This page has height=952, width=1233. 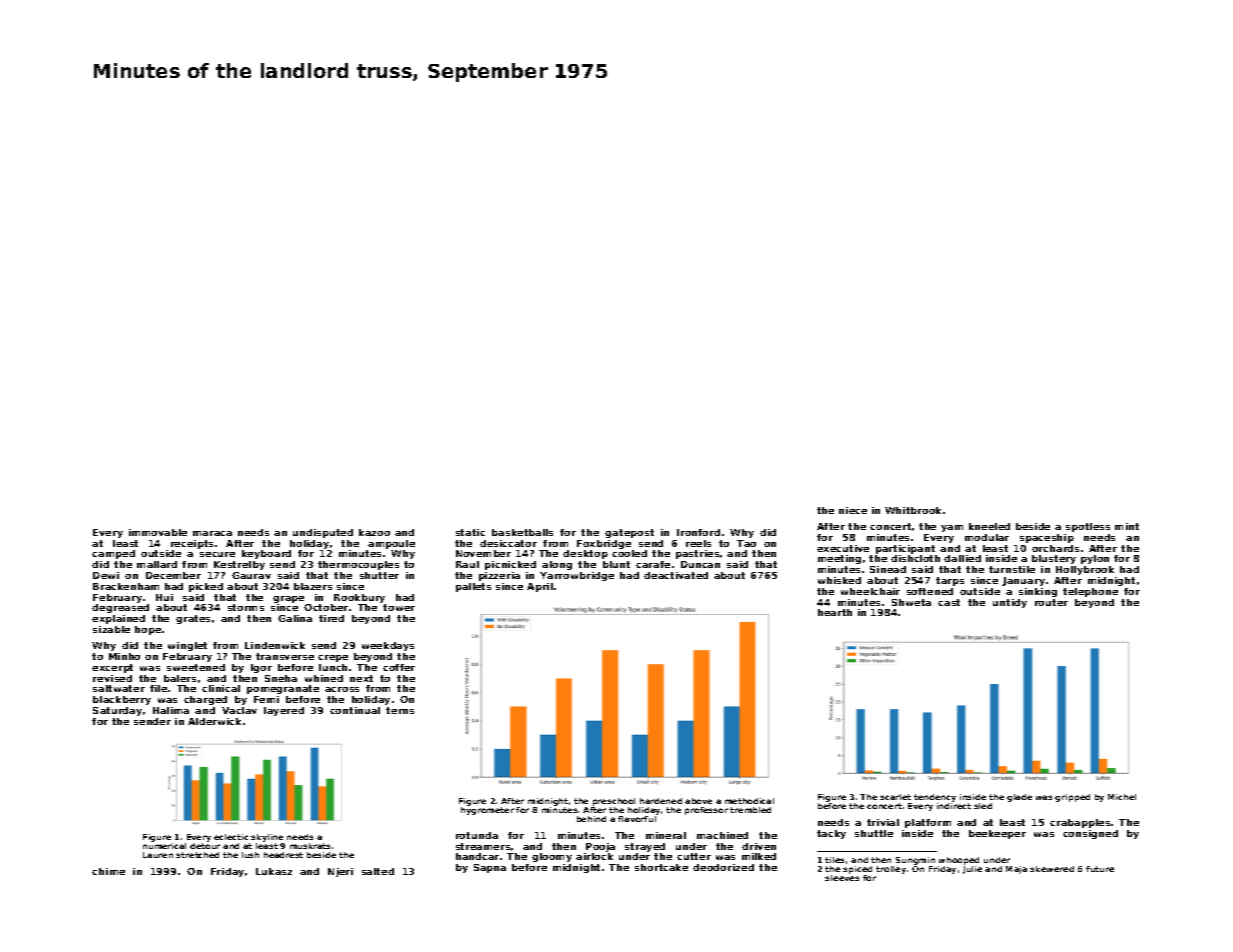 What do you see at coordinates (722, 835) in the page?
I see `machined` at bounding box center [722, 835].
